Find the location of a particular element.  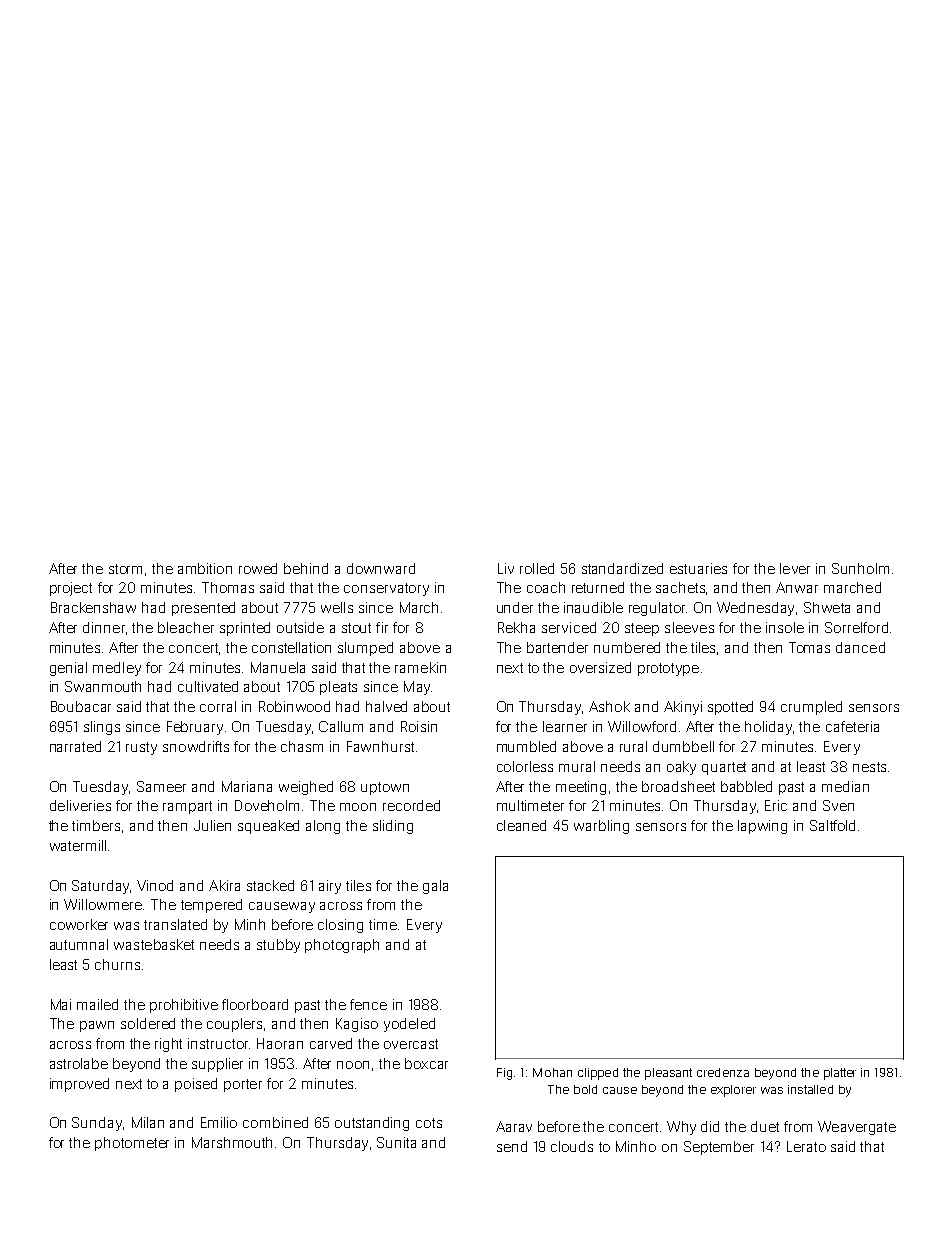

genial is located at coordinates (68, 669).
